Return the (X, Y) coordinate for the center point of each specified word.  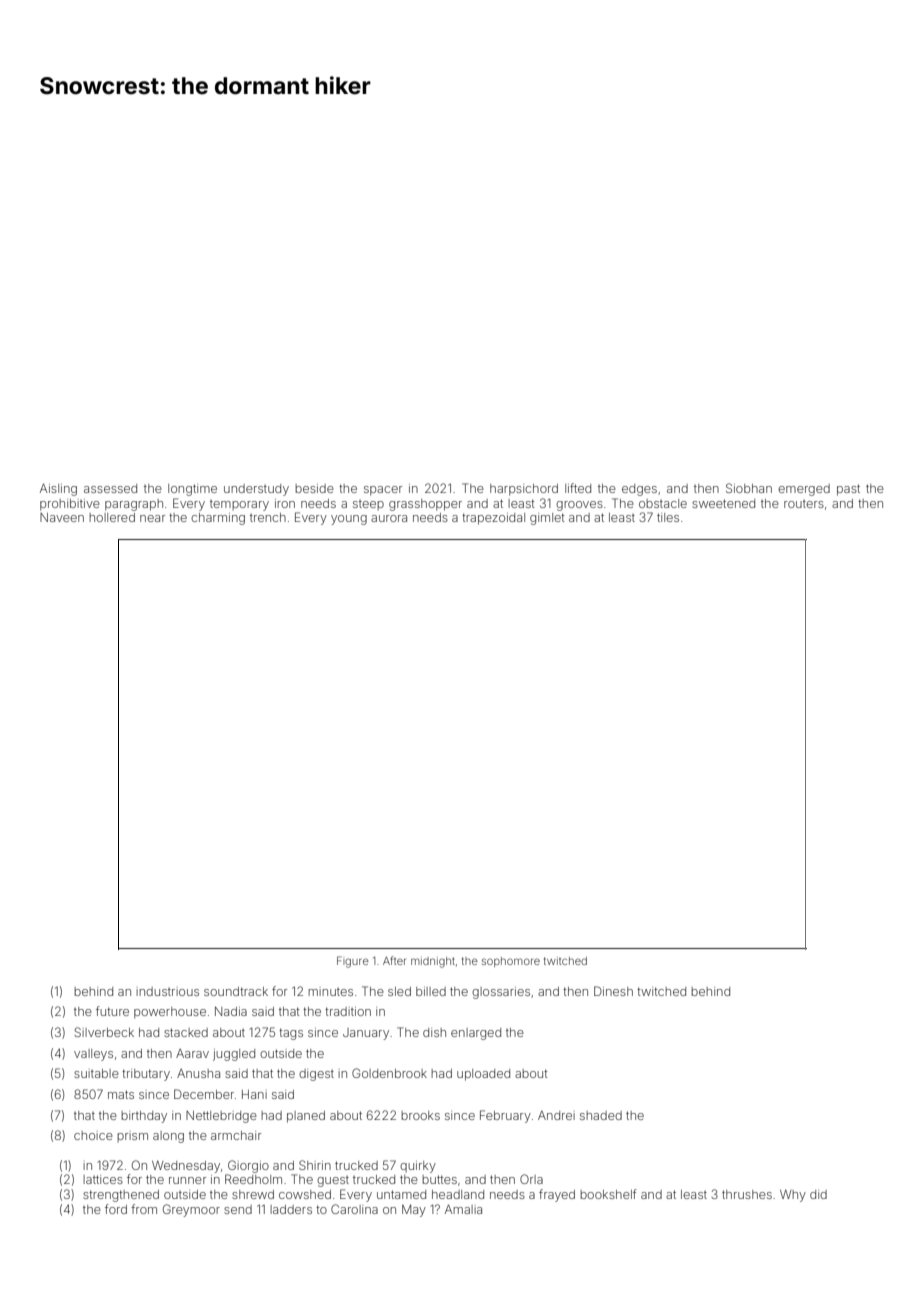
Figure (353, 962)
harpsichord (524, 490)
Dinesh (613, 991)
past (848, 490)
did (818, 1194)
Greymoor (191, 1210)
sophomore (511, 962)
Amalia (463, 1209)
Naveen (62, 517)
